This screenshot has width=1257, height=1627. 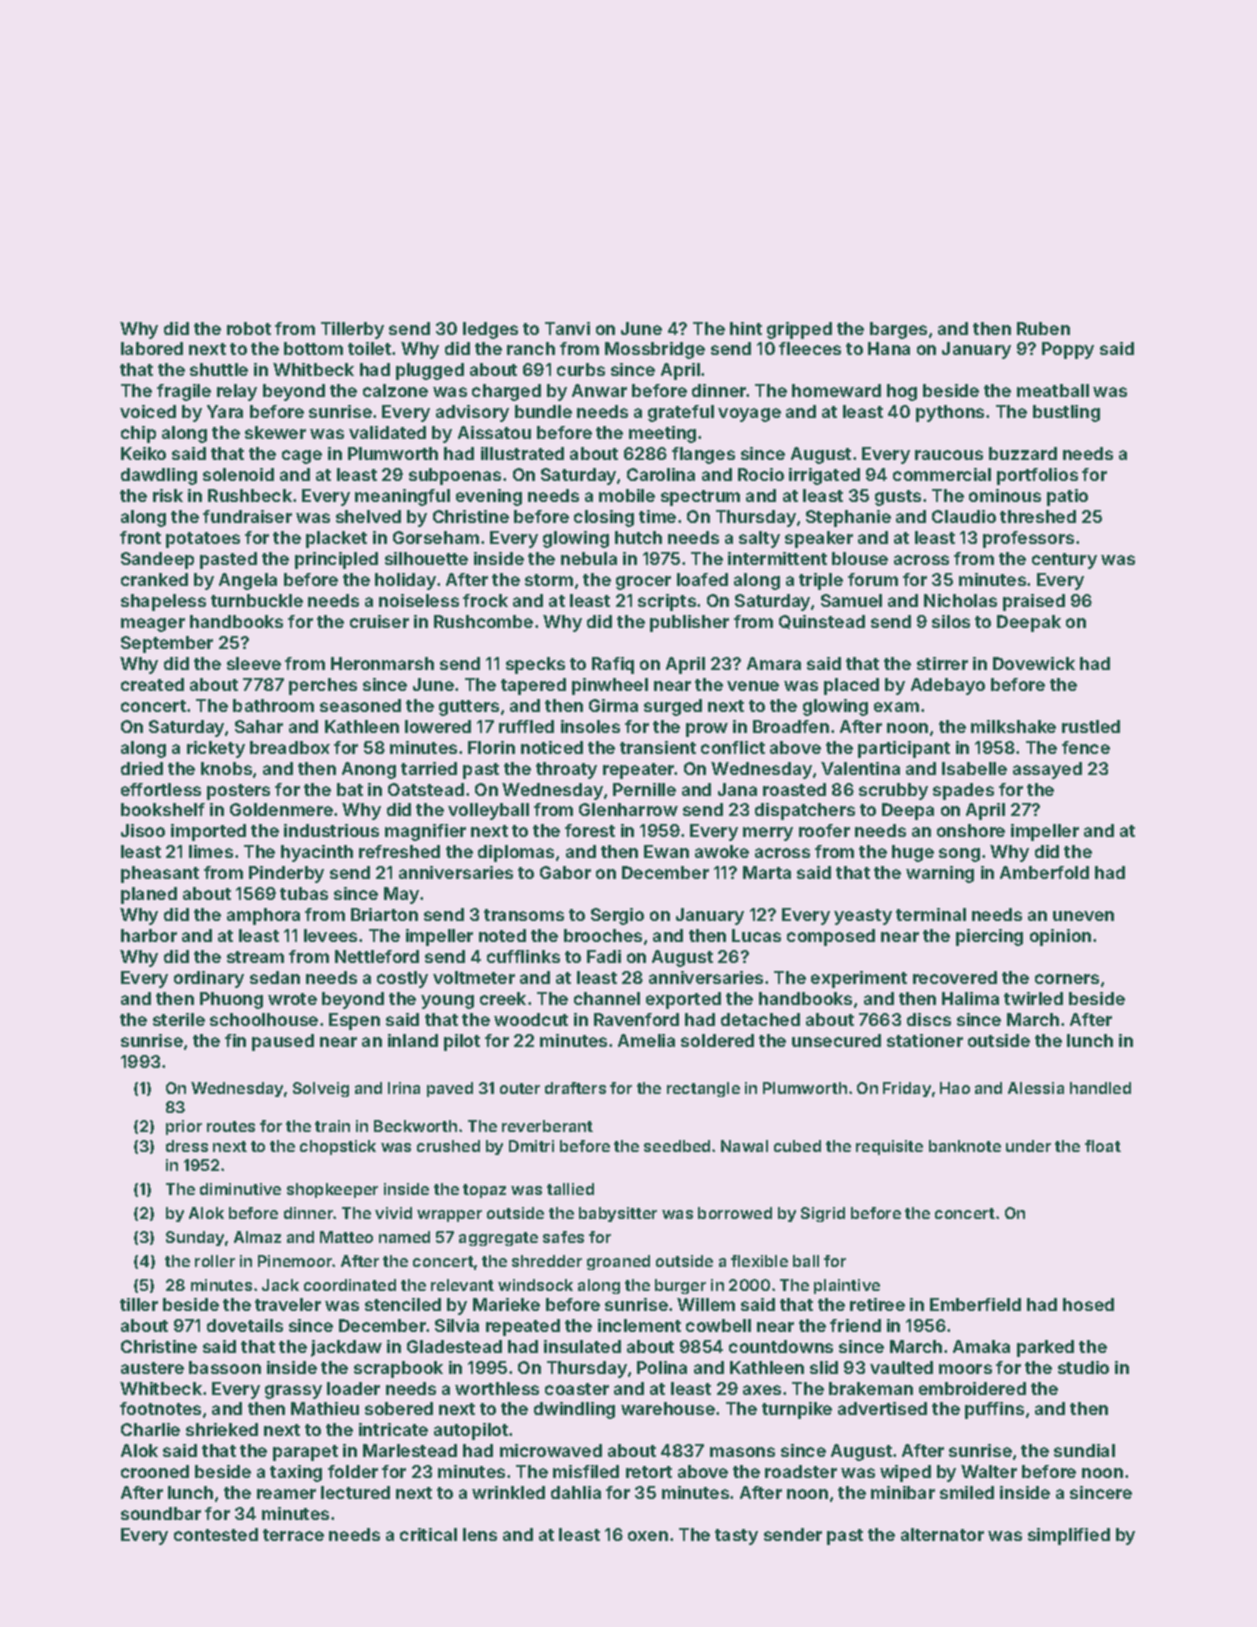 I want to click on knobs, so click(x=226, y=768).
